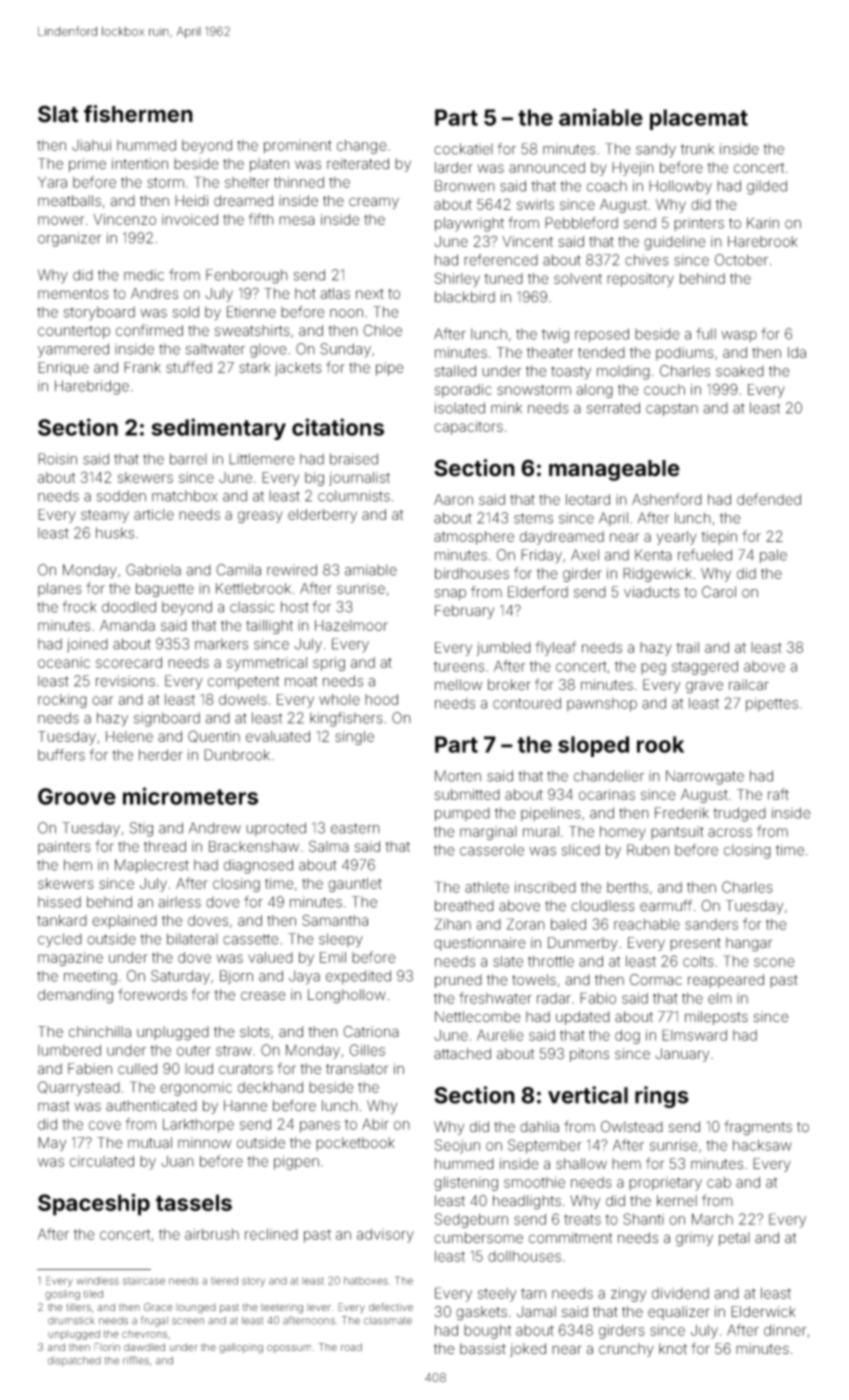 The height and width of the image is (1400, 849). I want to click on change, so click(362, 147).
